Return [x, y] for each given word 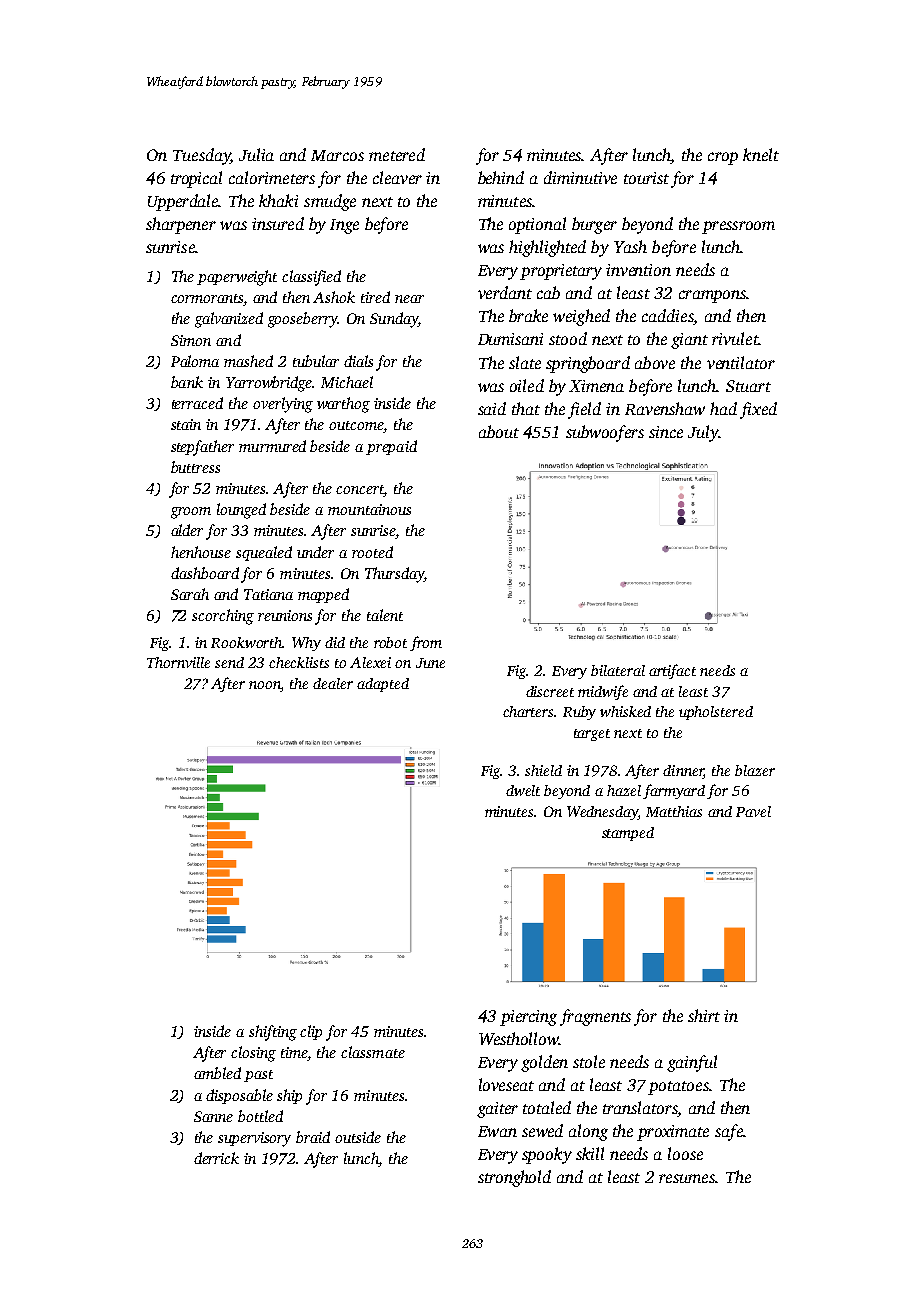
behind [501, 177]
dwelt [523, 790]
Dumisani [510, 339]
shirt [704, 1015]
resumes [687, 1178]
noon [265, 686]
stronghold [514, 1178]
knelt [761, 154]
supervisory [254, 1139]
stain [186, 424]
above [655, 362]
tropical [196, 179]
